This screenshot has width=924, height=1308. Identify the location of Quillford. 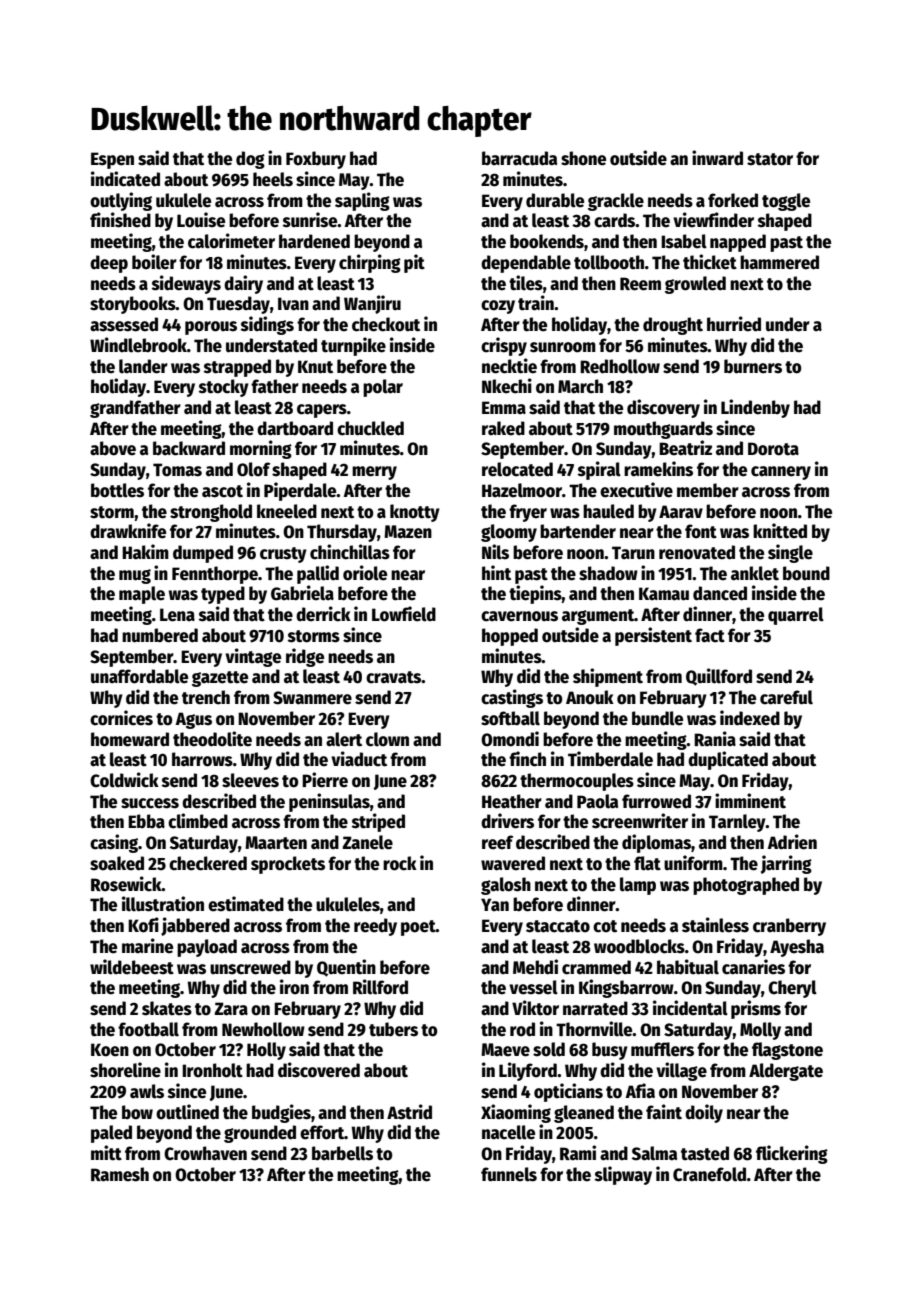
(719, 677).
